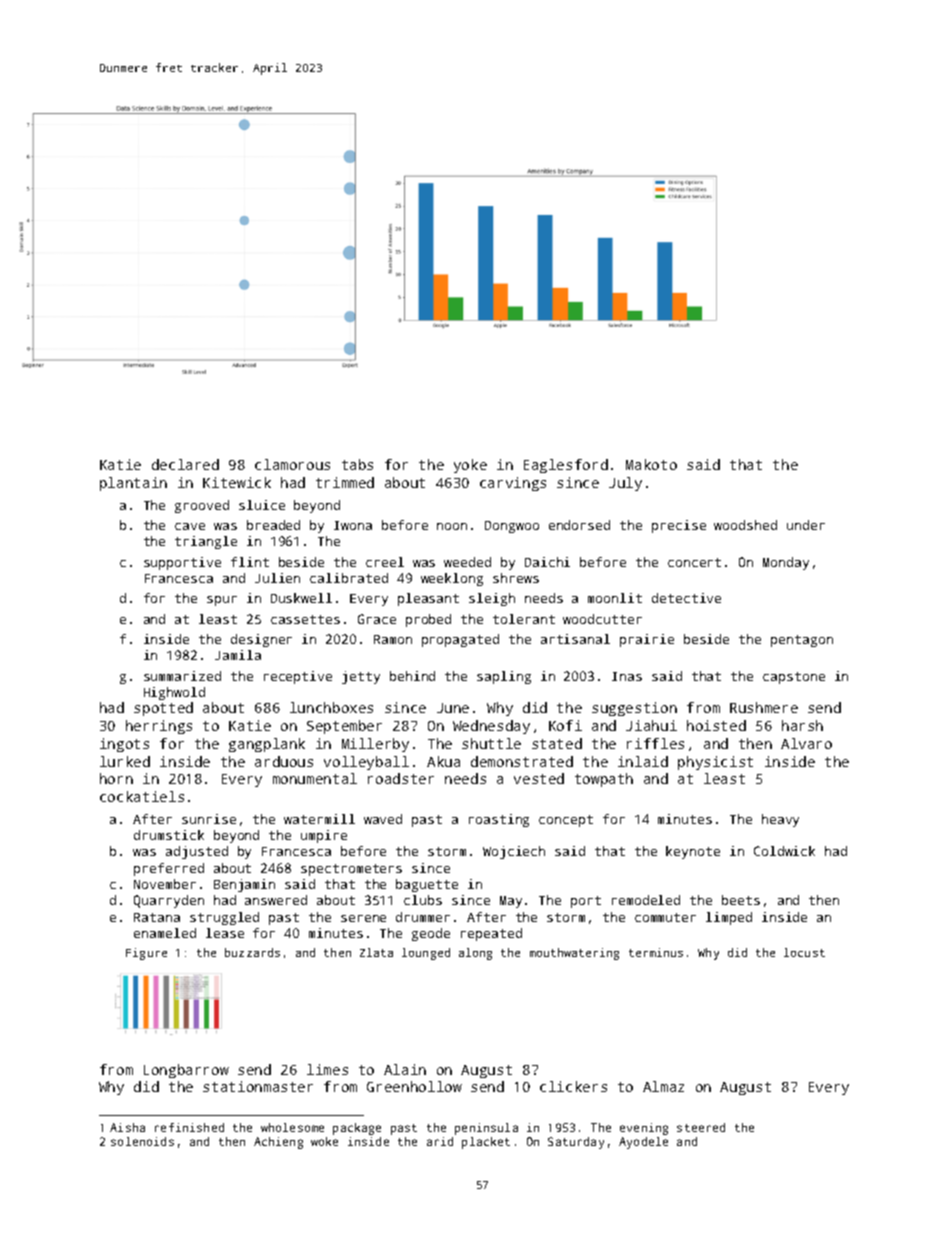 This page has height=1233, width=952. What do you see at coordinates (715, 763) in the page?
I see `physicist` at bounding box center [715, 763].
